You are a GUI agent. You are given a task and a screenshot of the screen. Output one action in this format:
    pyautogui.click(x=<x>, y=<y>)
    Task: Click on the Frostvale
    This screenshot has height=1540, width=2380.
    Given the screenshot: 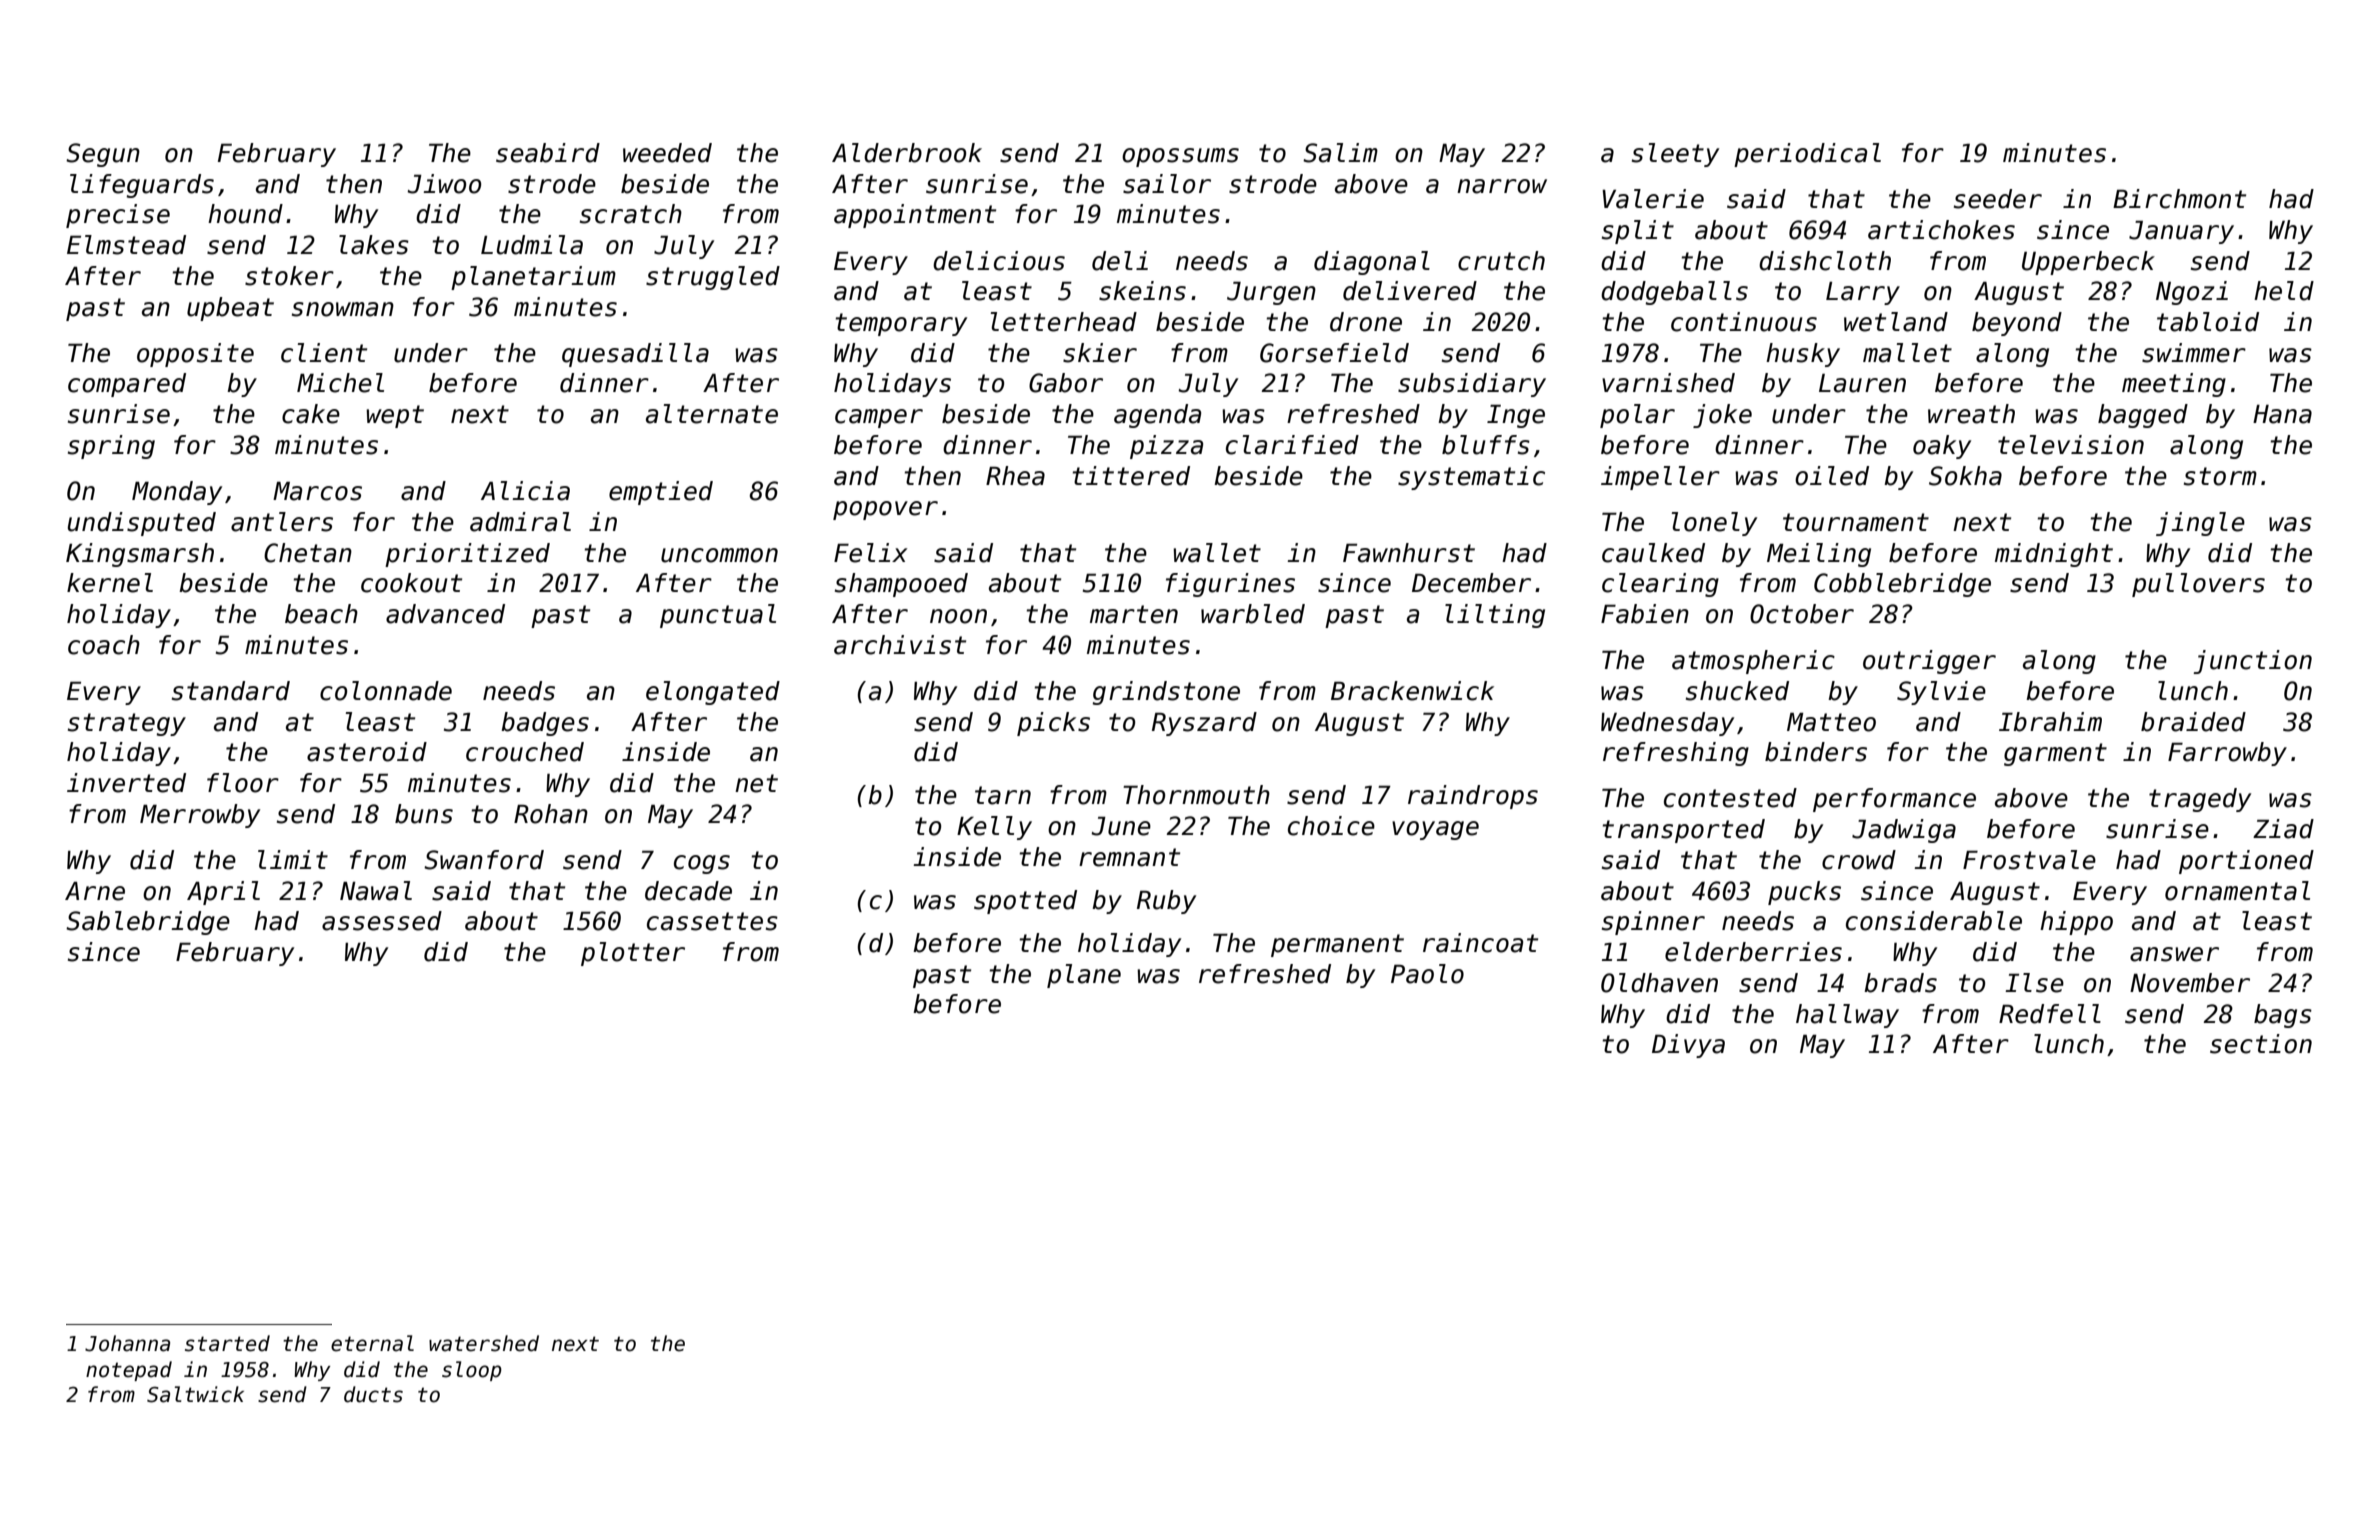 What is the action you would take?
    pyautogui.click(x=2029, y=860)
